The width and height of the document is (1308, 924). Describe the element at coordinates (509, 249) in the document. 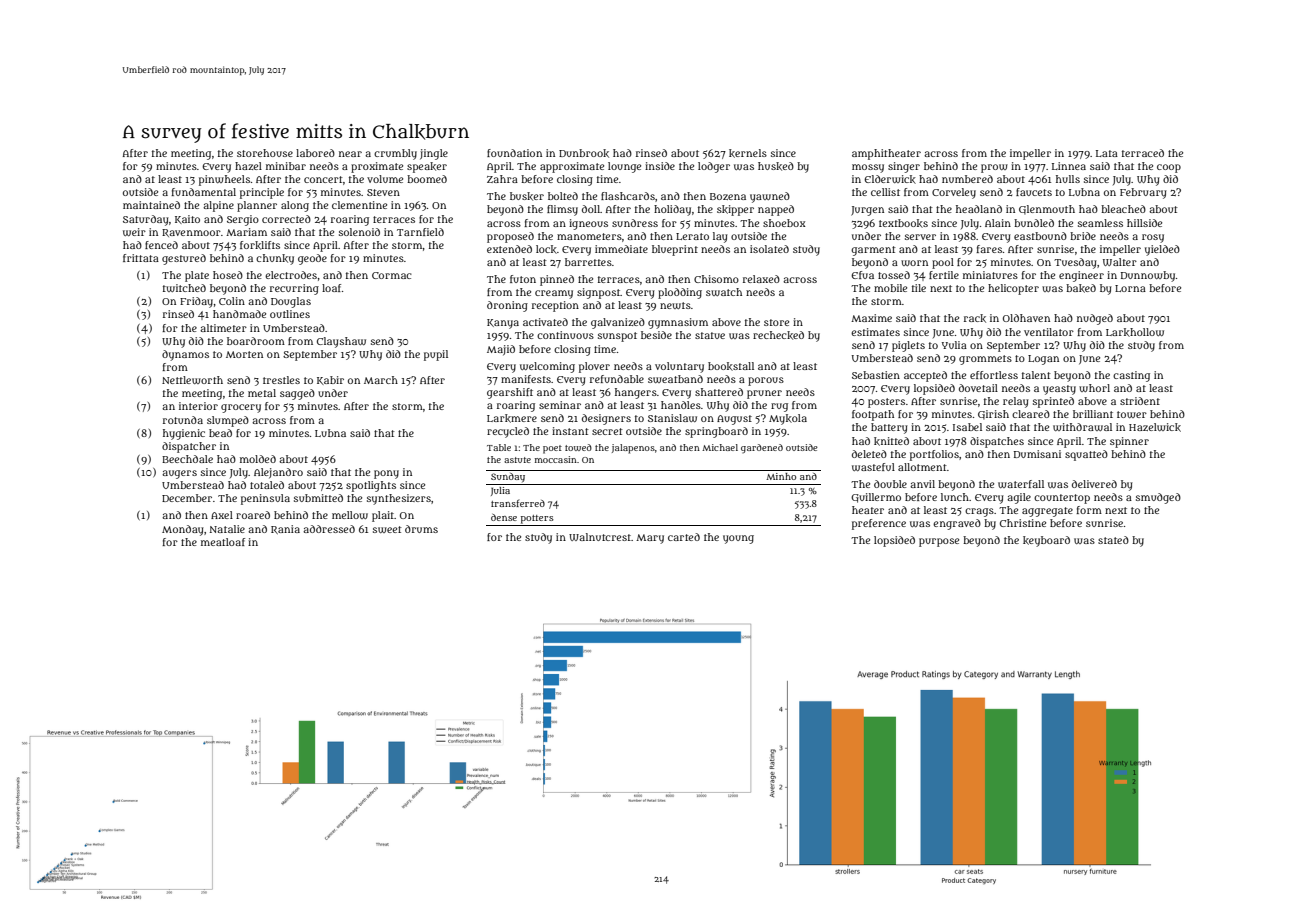

I see `extended` at that location.
